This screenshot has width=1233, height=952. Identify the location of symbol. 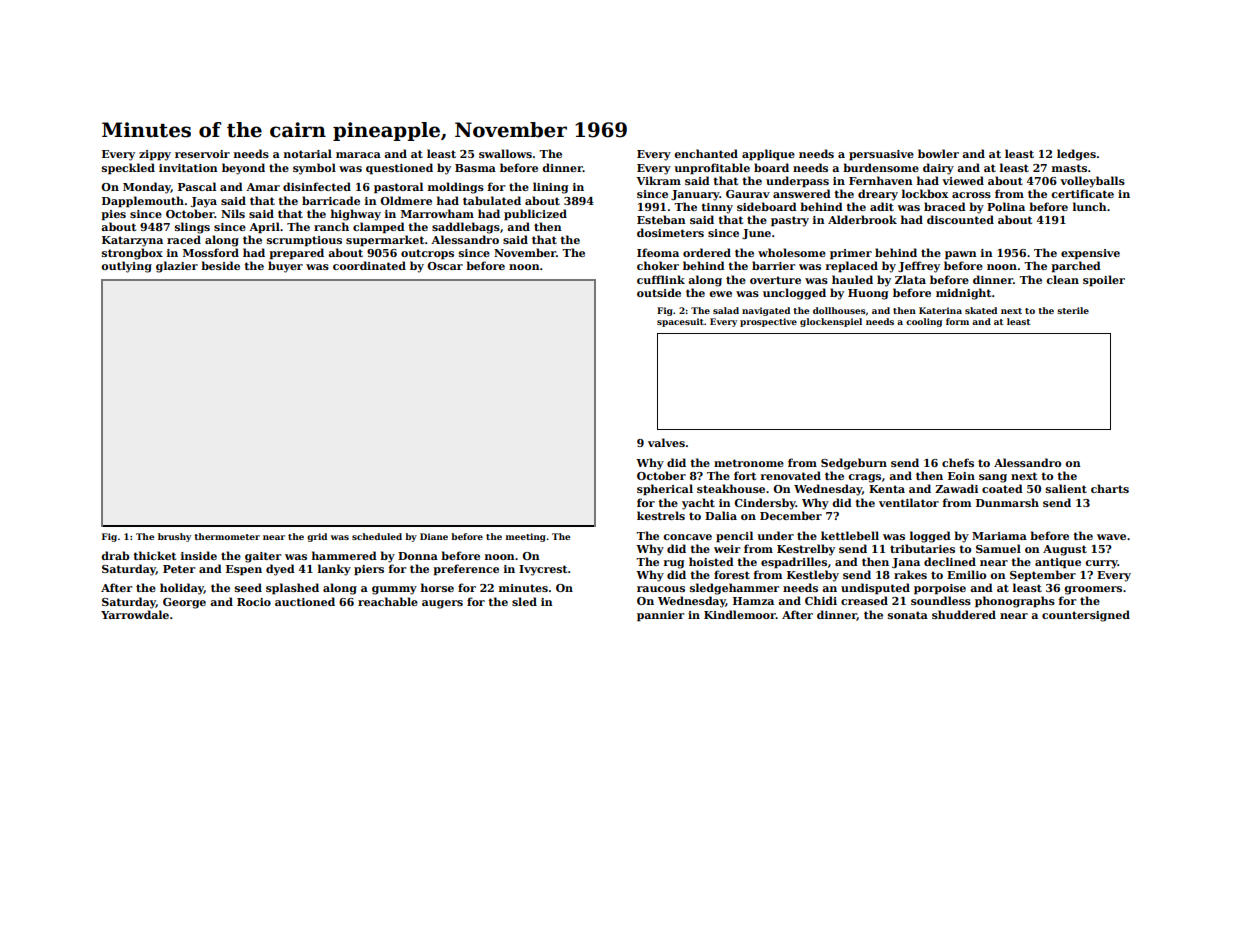
(314, 169).
